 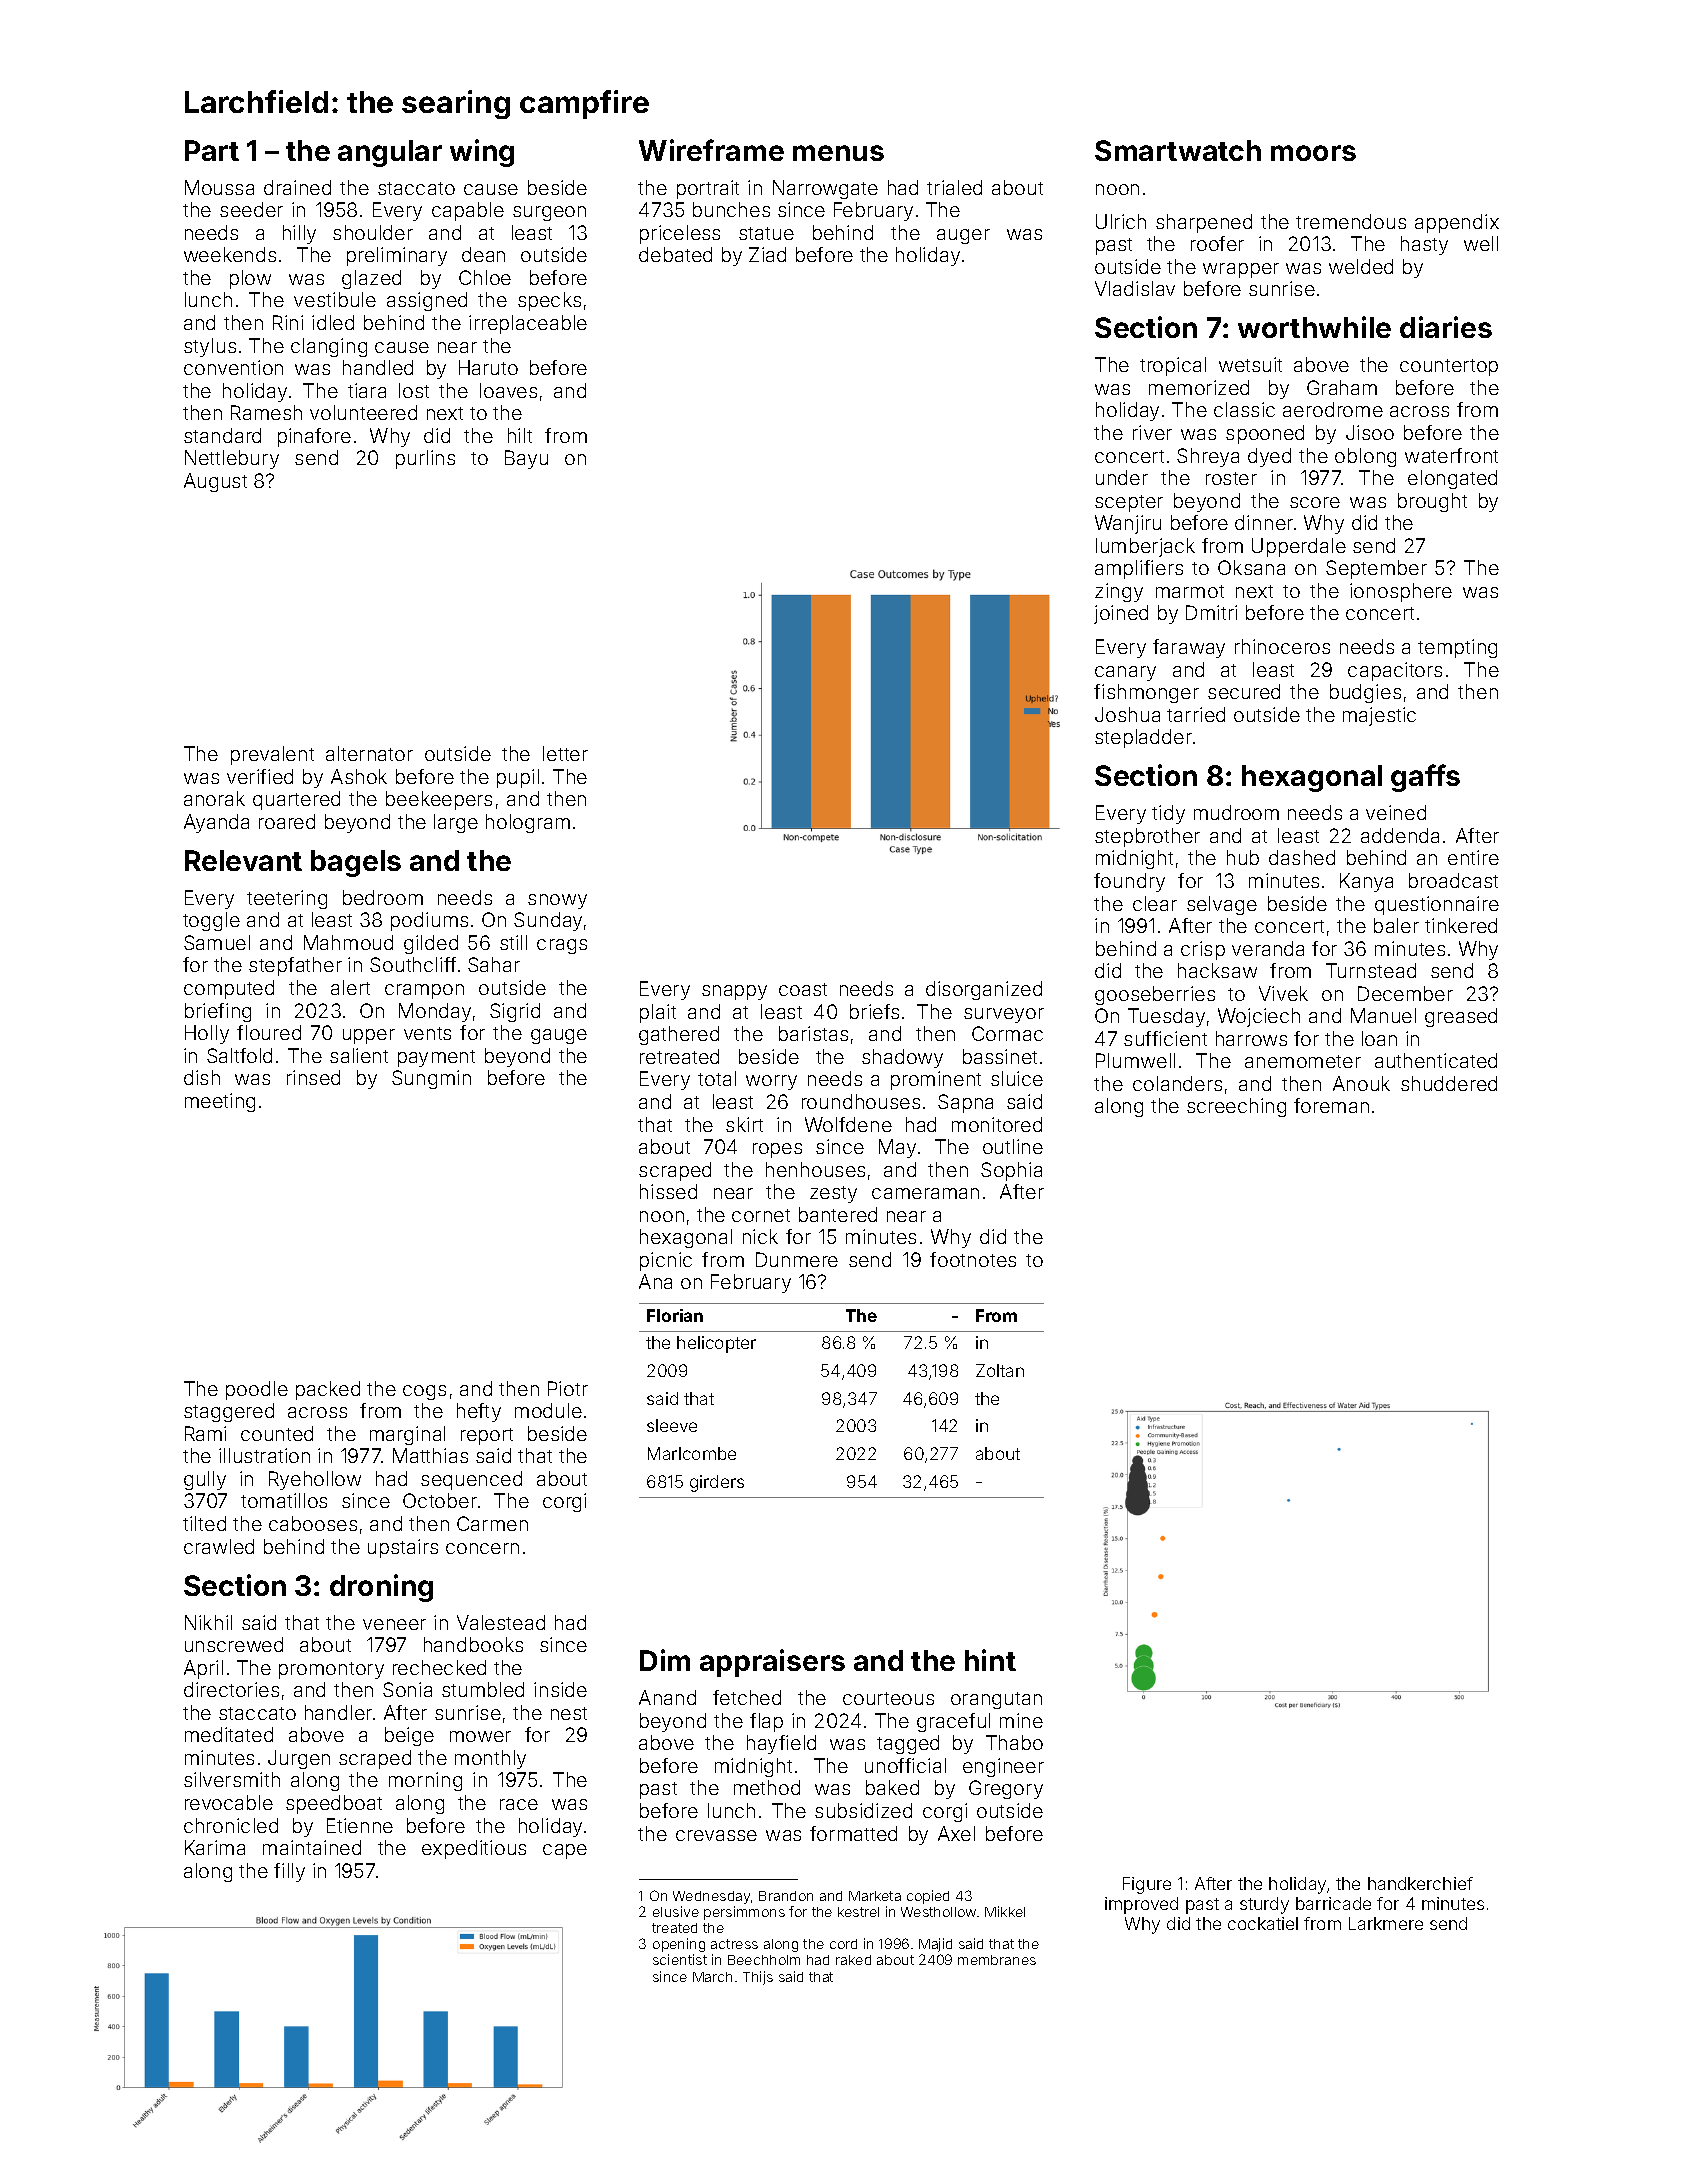 What do you see at coordinates (494, 964) in the screenshot?
I see `Sahar` at bounding box center [494, 964].
